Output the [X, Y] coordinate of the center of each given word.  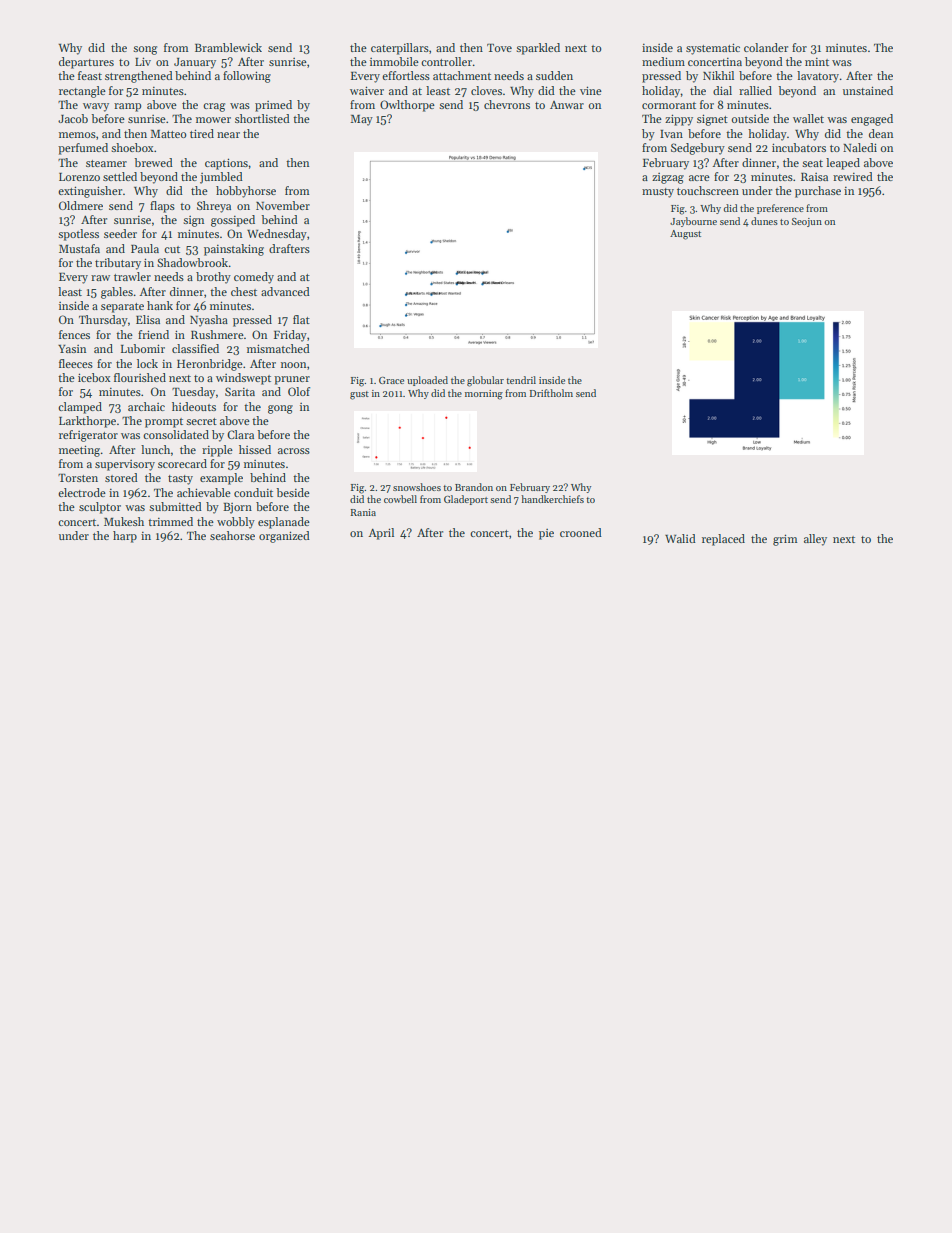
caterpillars [400, 49]
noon [293, 365]
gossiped [233, 221]
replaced [723, 540]
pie [546, 534]
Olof [299, 391]
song [145, 50]
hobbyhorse [246, 192]
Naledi [860, 147]
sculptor [100, 508]
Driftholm [551, 393]
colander [766, 47]
